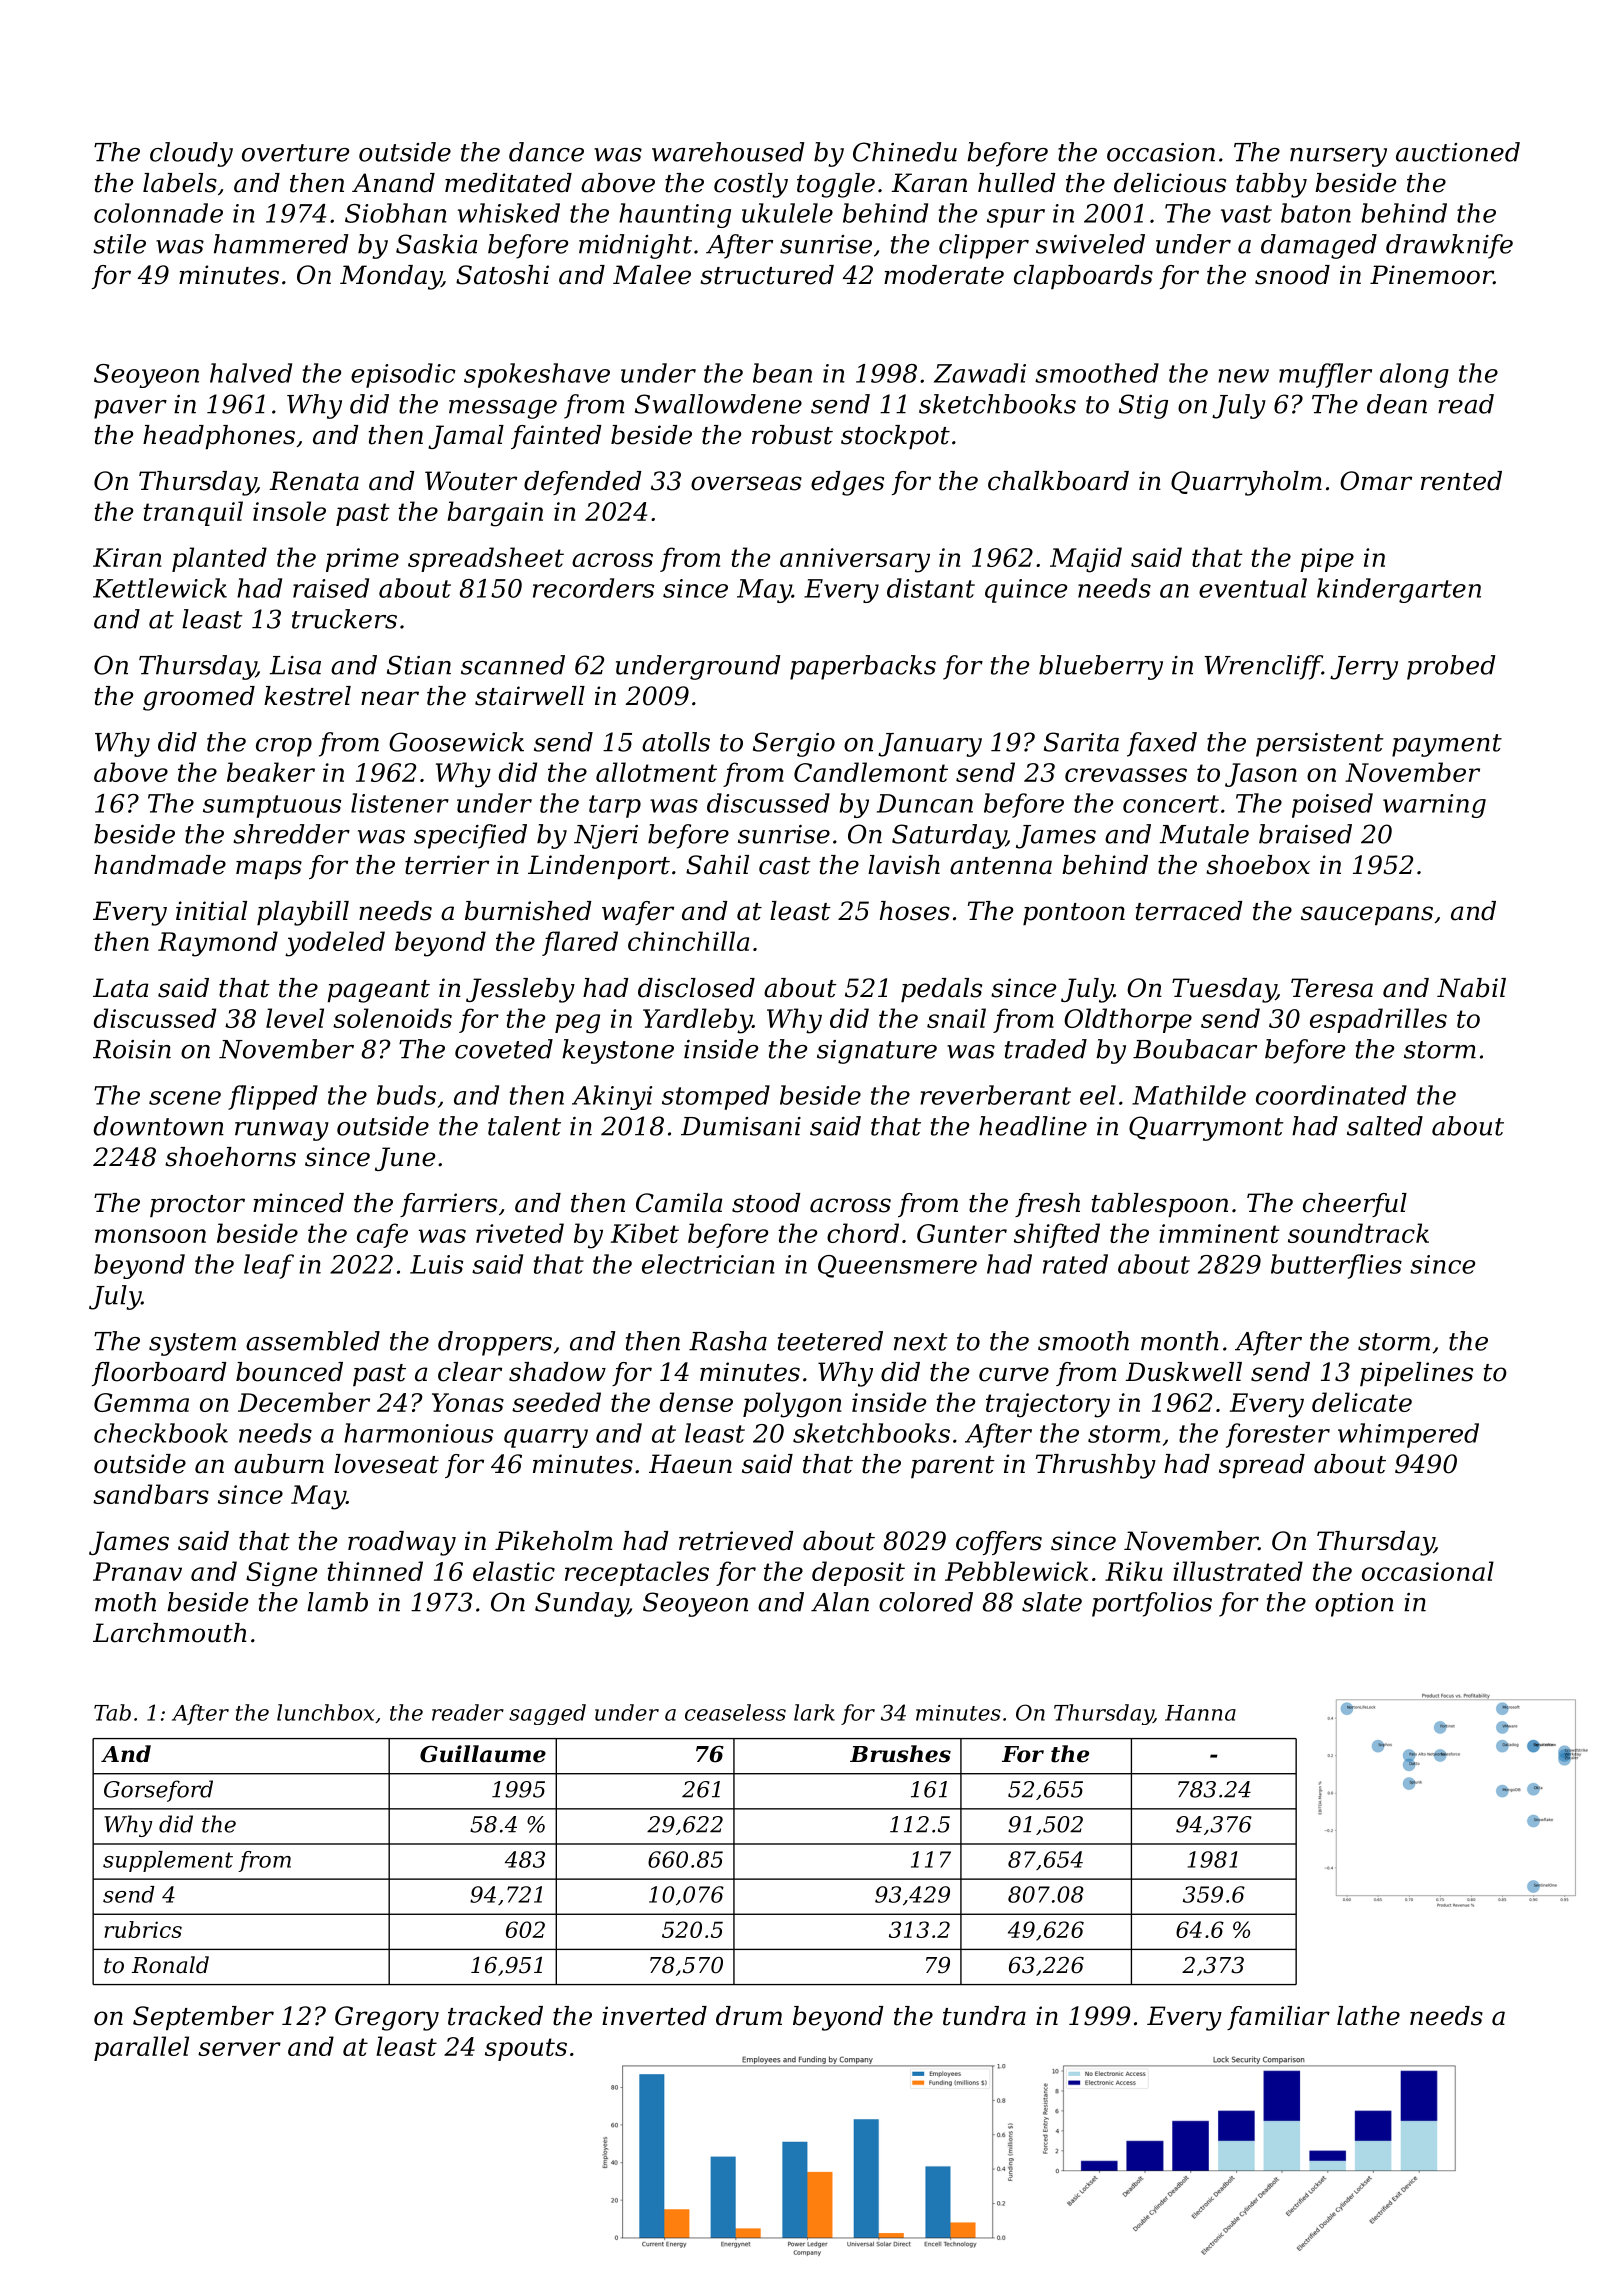  I want to click on option, so click(1354, 1605).
